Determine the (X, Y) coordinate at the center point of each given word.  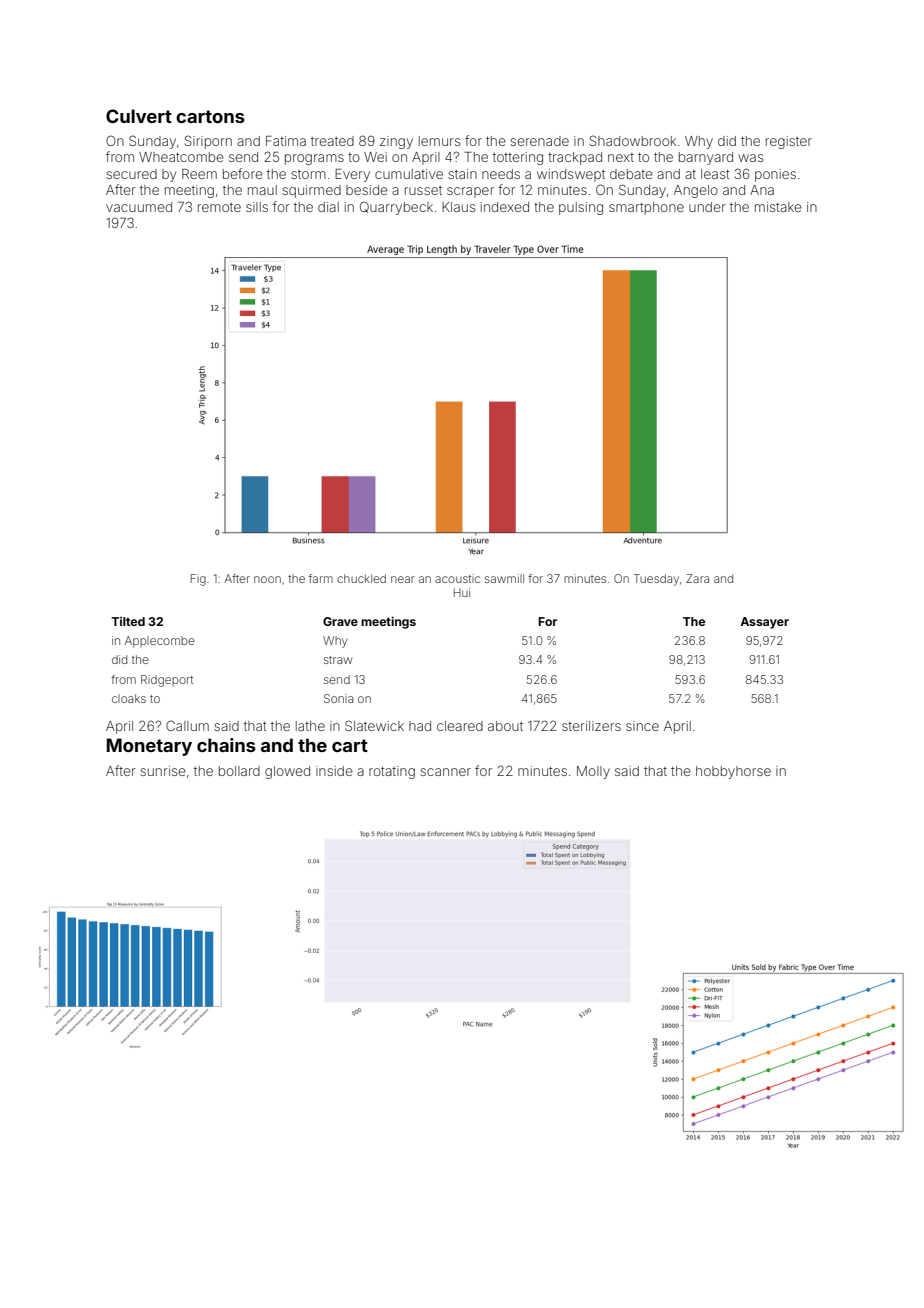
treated (332, 141)
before (243, 173)
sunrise (163, 771)
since (642, 726)
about (505, 726)
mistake (778, 207)
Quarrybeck (396, 208)
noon (267, 579)
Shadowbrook (633, 140)
